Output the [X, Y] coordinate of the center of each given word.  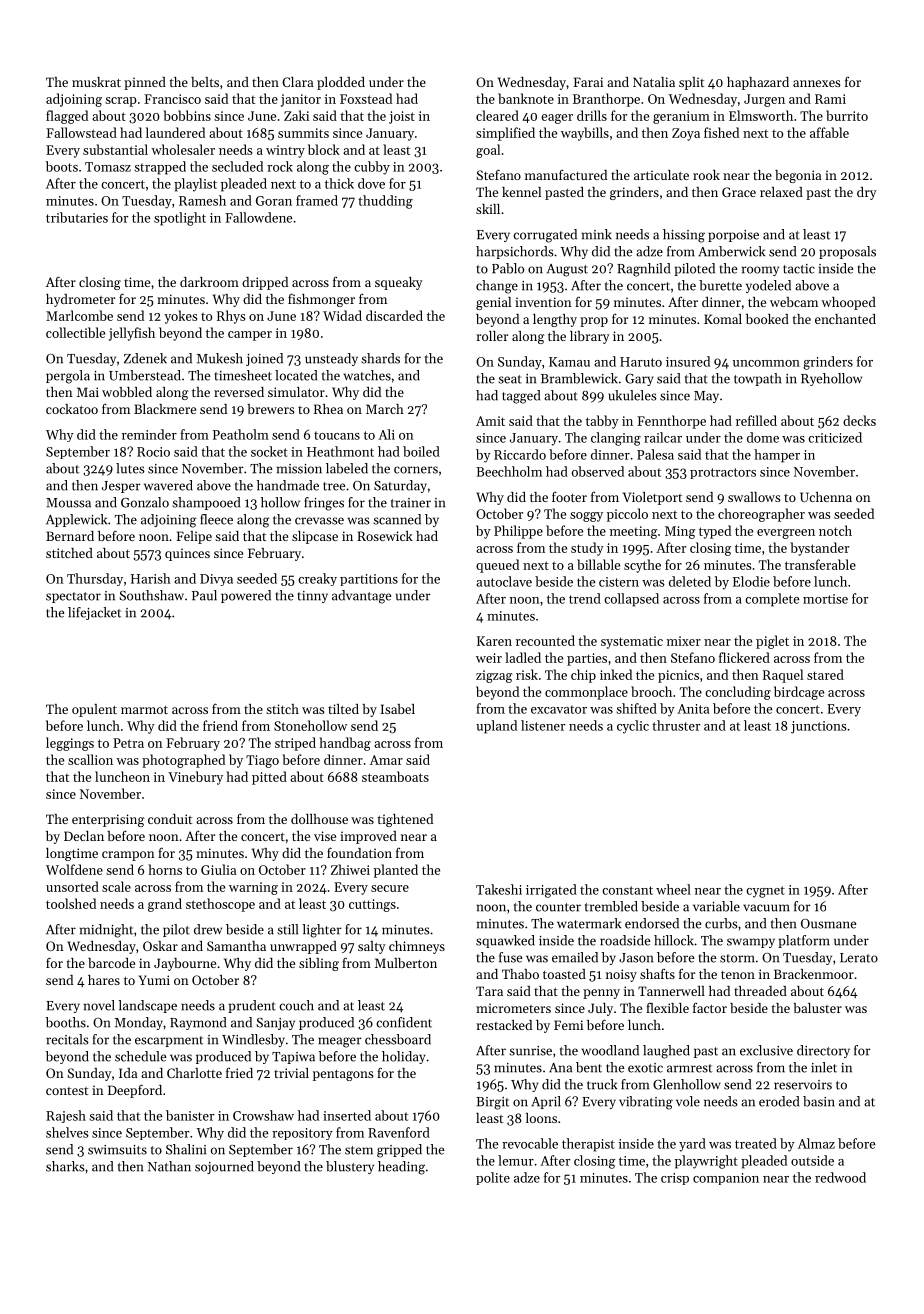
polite [493, 1178]
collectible [75, 332]
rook [706, 175]
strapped [160, 168]
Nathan [169, 1166]
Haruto [641, 362]
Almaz [816, 1143]
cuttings [372, 905]
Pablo [508, 268]
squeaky [399, 283]
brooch [651, 691]
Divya [216, 580]
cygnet [765, 892]
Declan [84, 836]
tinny [313, 597]
